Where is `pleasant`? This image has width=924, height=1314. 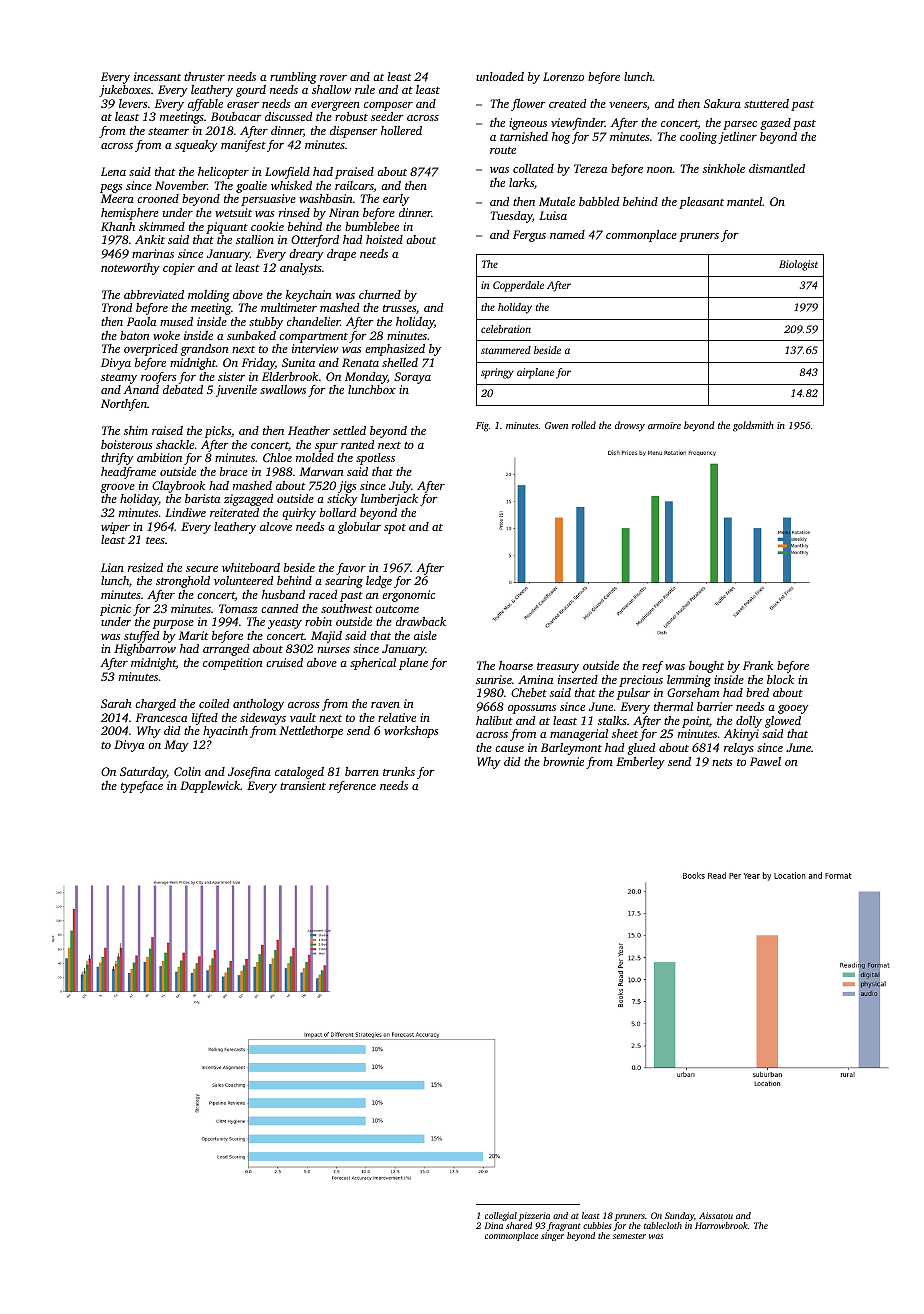 pleasant is located at coordinates (701, 203).
